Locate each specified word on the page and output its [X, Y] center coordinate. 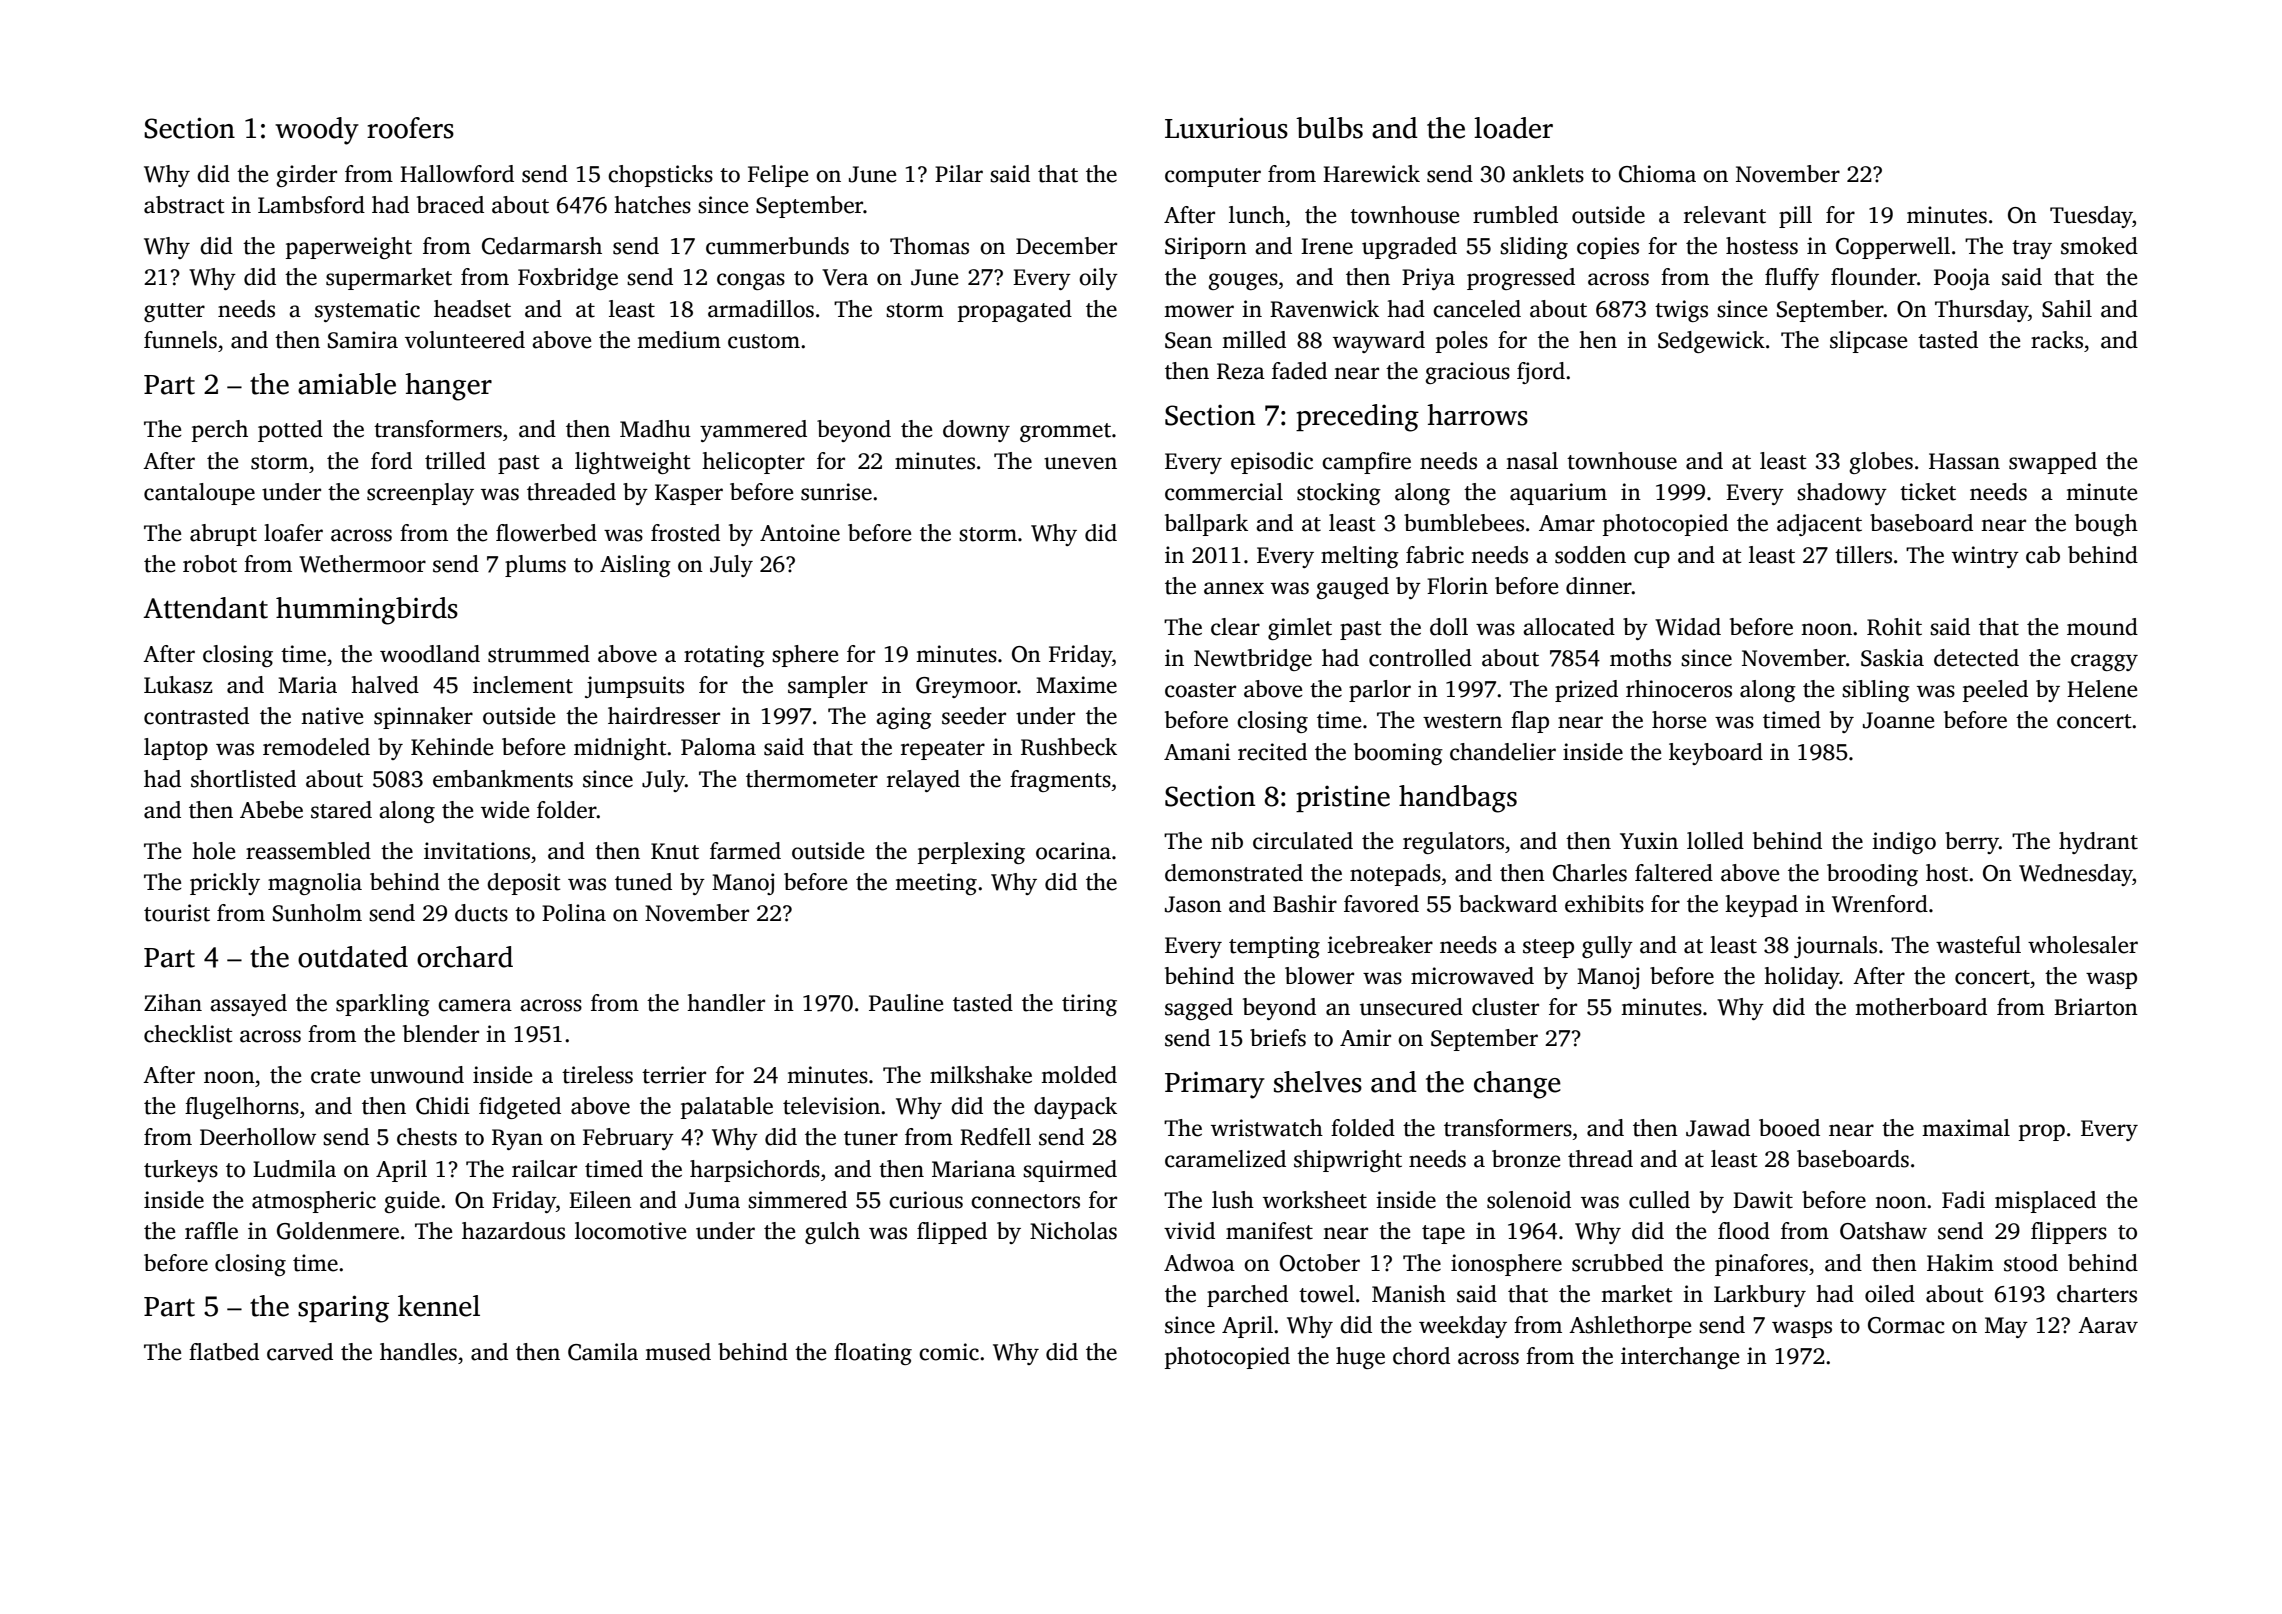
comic [949, 1352]
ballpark [1206, 525]
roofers [410, 128]
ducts [481, 913]
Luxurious [1226, 128]
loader [1513, 128]
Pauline [906, 1003]
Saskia [1892, 658]
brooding [1872, 875]
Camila [603, 1352]
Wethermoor [362, 564]
